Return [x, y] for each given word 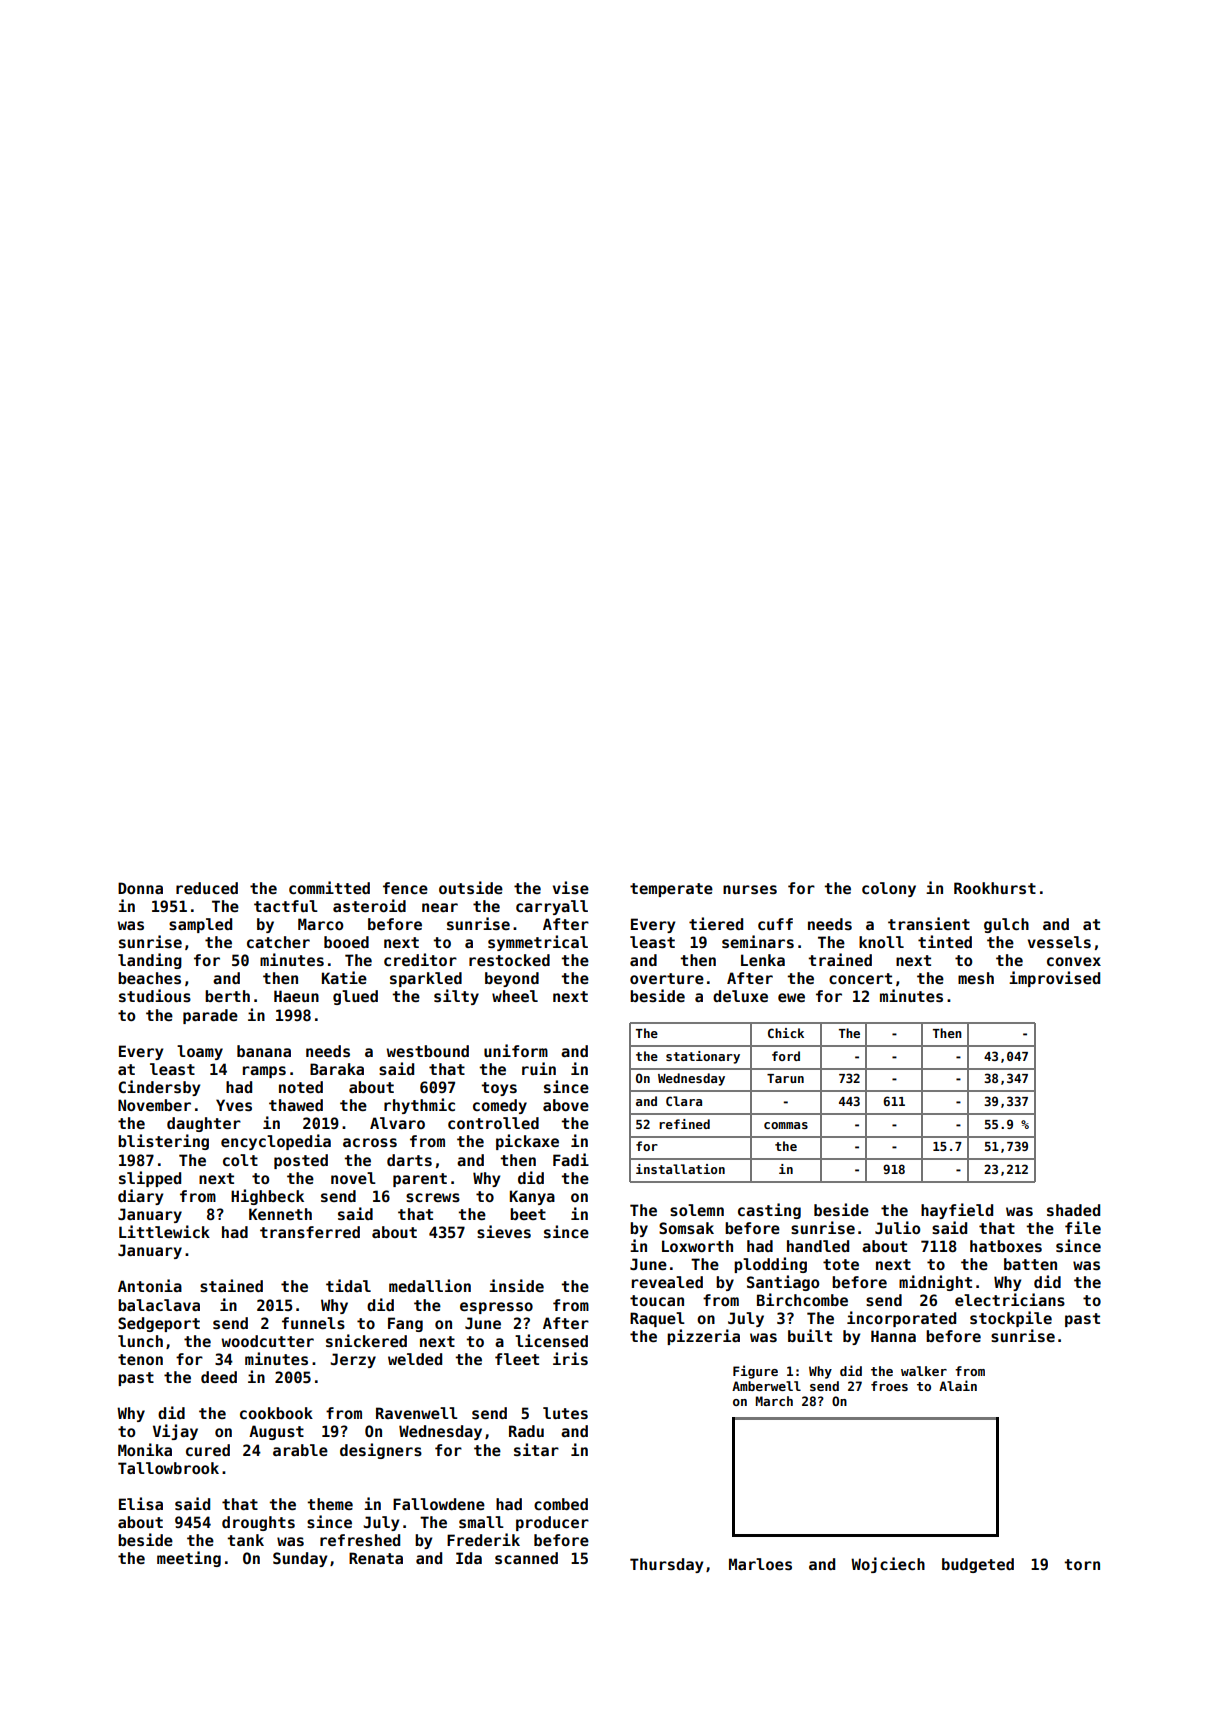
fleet [517, 1359]
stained [231, 1285]
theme [330, 1504]
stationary [703, 1057]
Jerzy [353, 1360]
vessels [1059, 942]
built [810, 1335]
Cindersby [159, 1088]
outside [471, 887]
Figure [755, 1372]
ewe [791, 997]
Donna [140, 888]
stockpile [1011, 1319]
